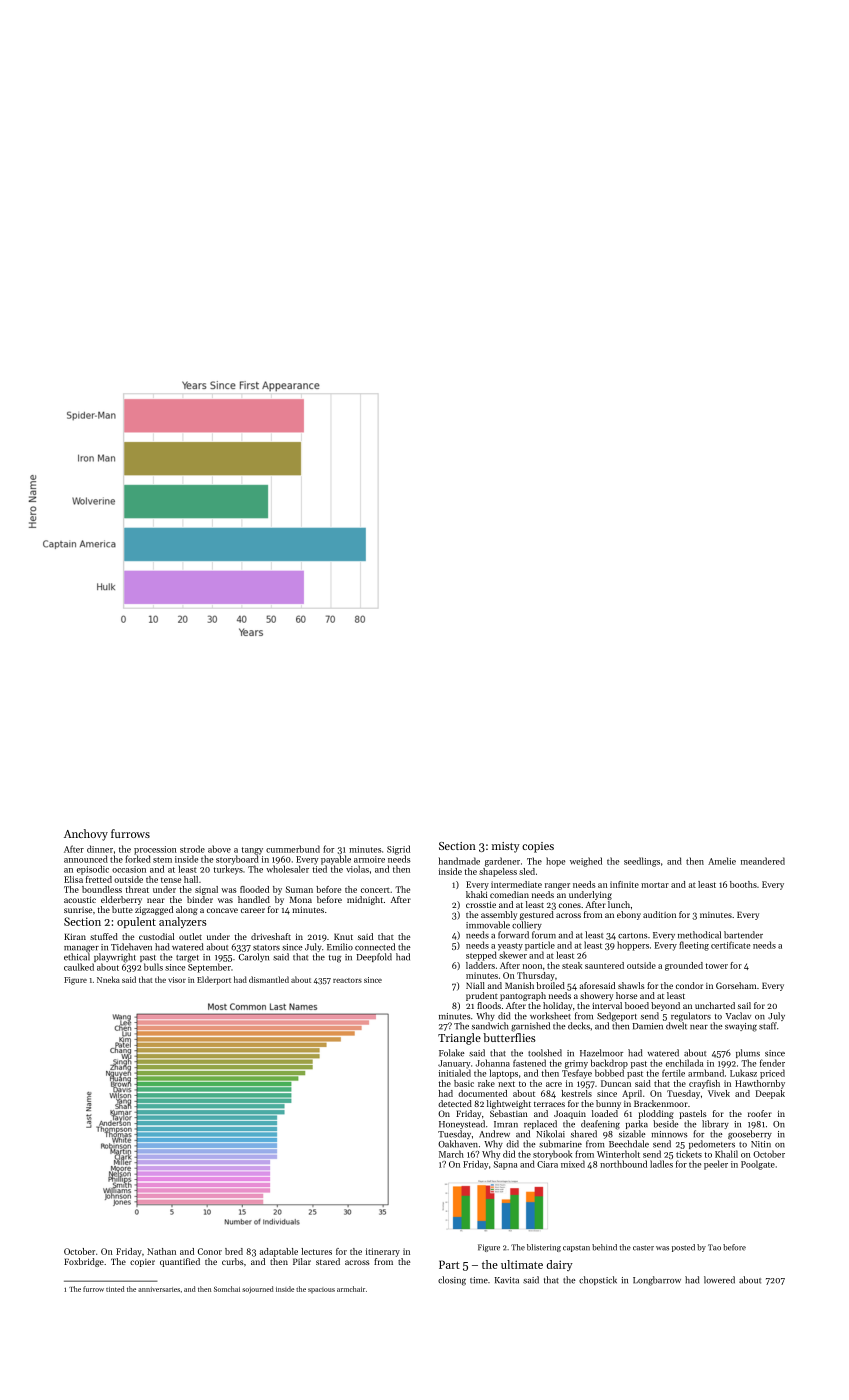 The image size is (849, 1400). What do you see at coordinates (462, 1124) in the page?
I see `Honeystead` at bounding box center [462, 1124].
